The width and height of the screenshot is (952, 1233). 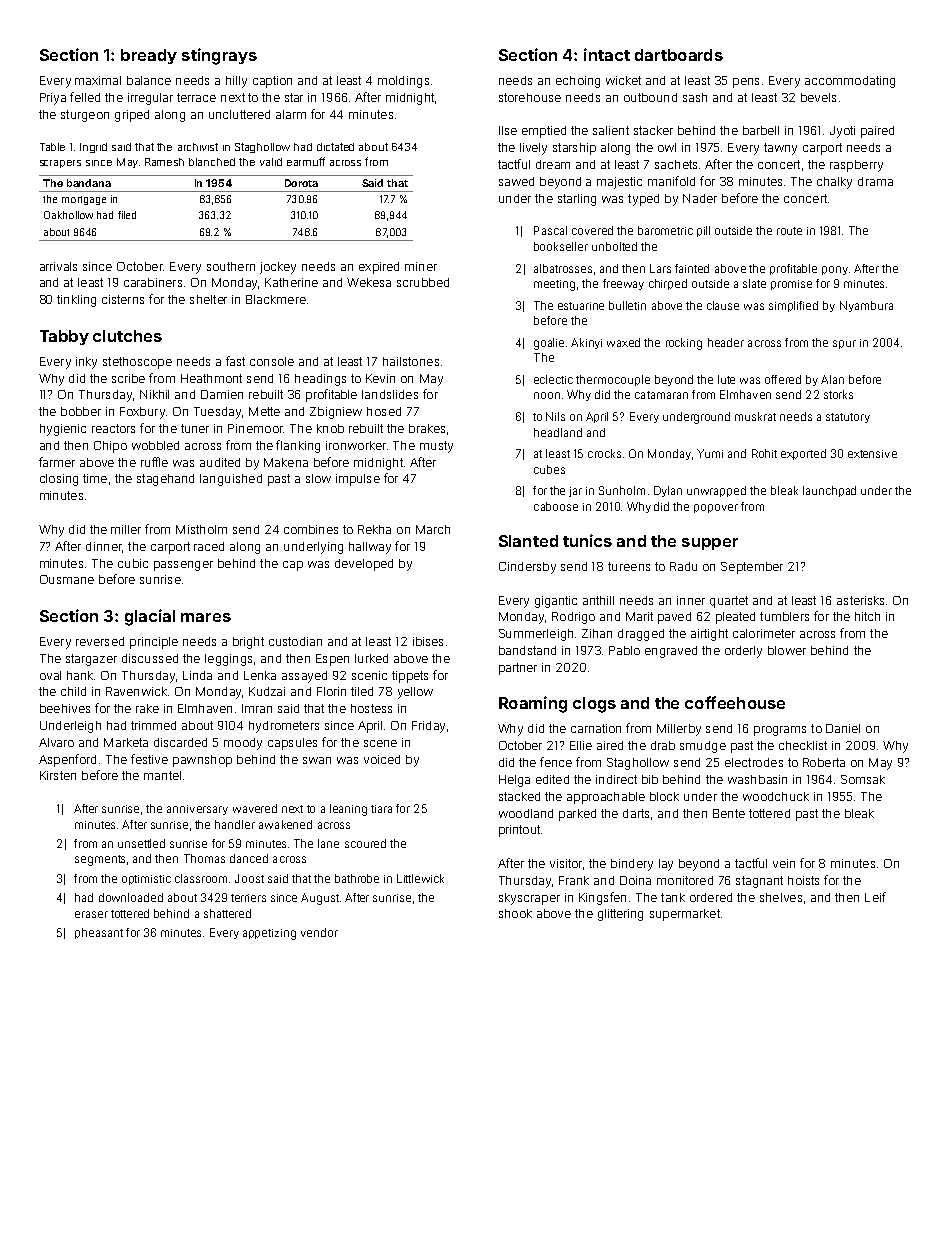 What do you see at coordinates (518, 669) in the screenshot?
I see `partner` at bounding box center [518, 669].
